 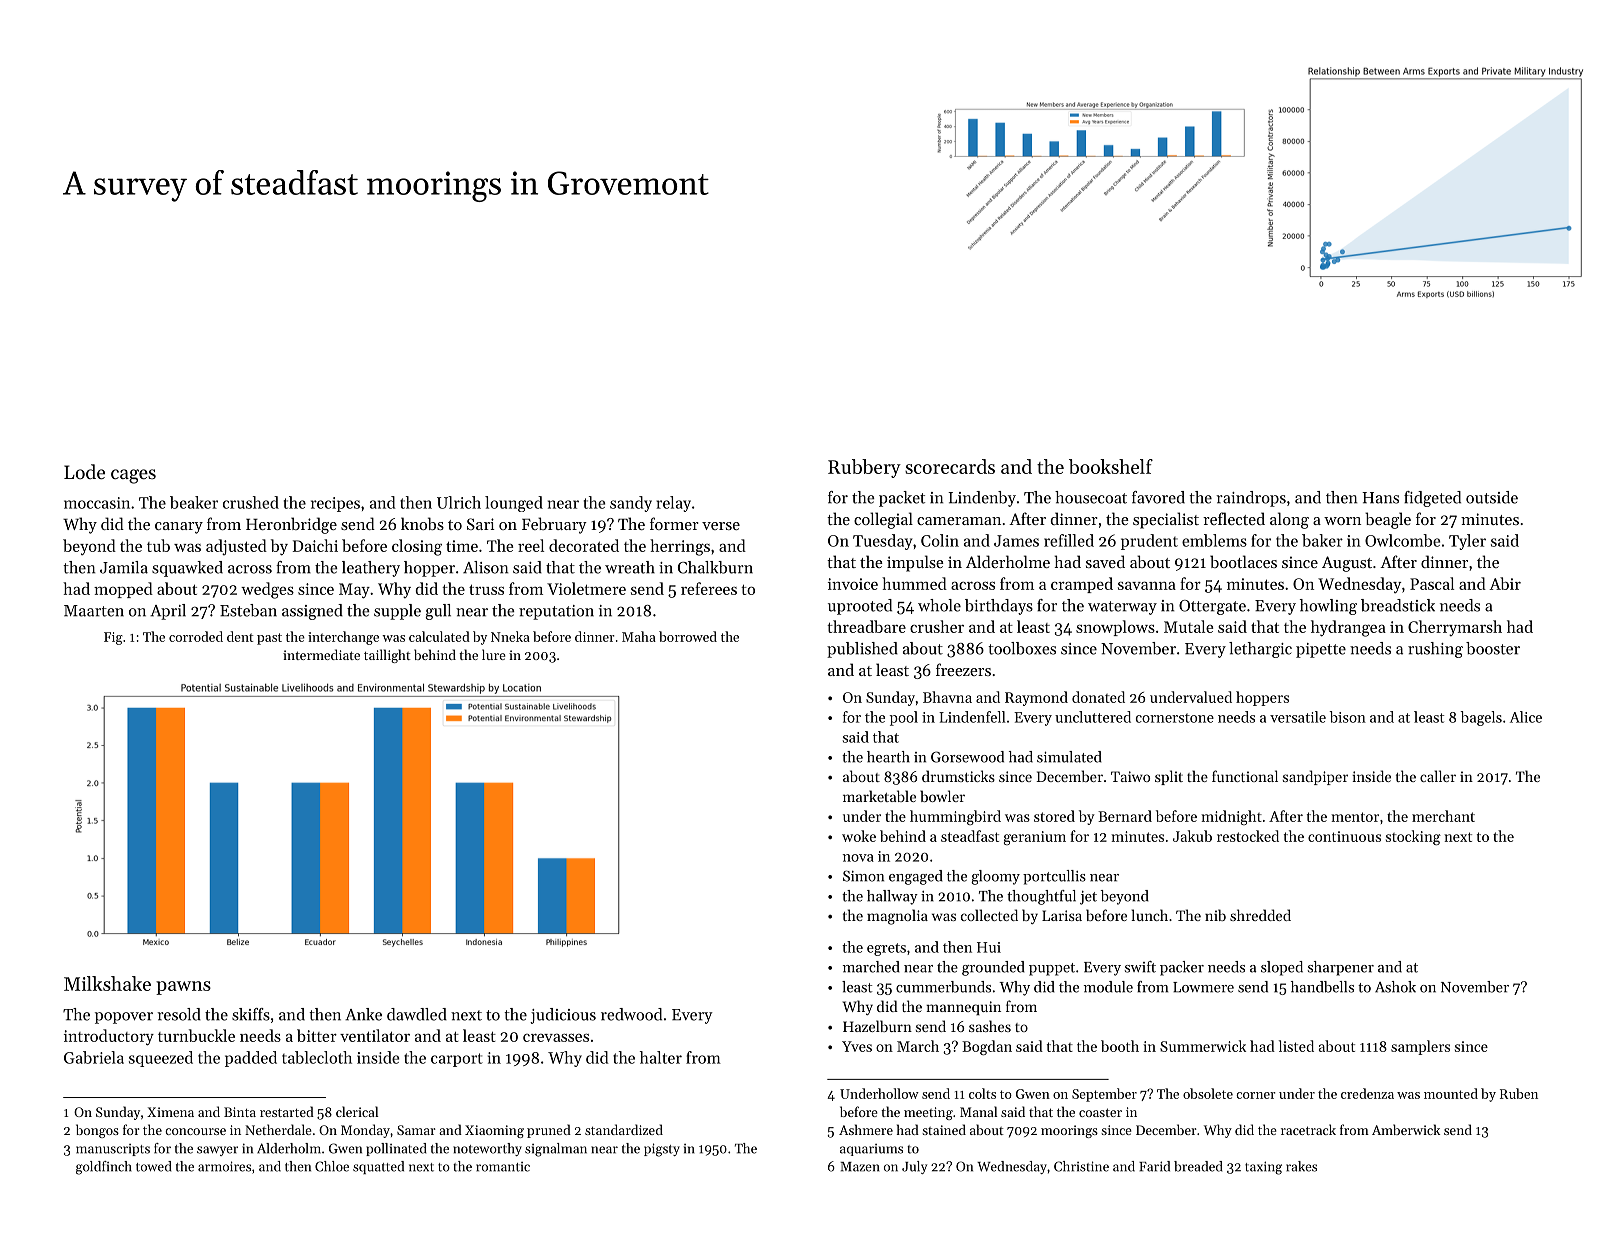 I want to click on towed, so click(x=154, y=1166).
